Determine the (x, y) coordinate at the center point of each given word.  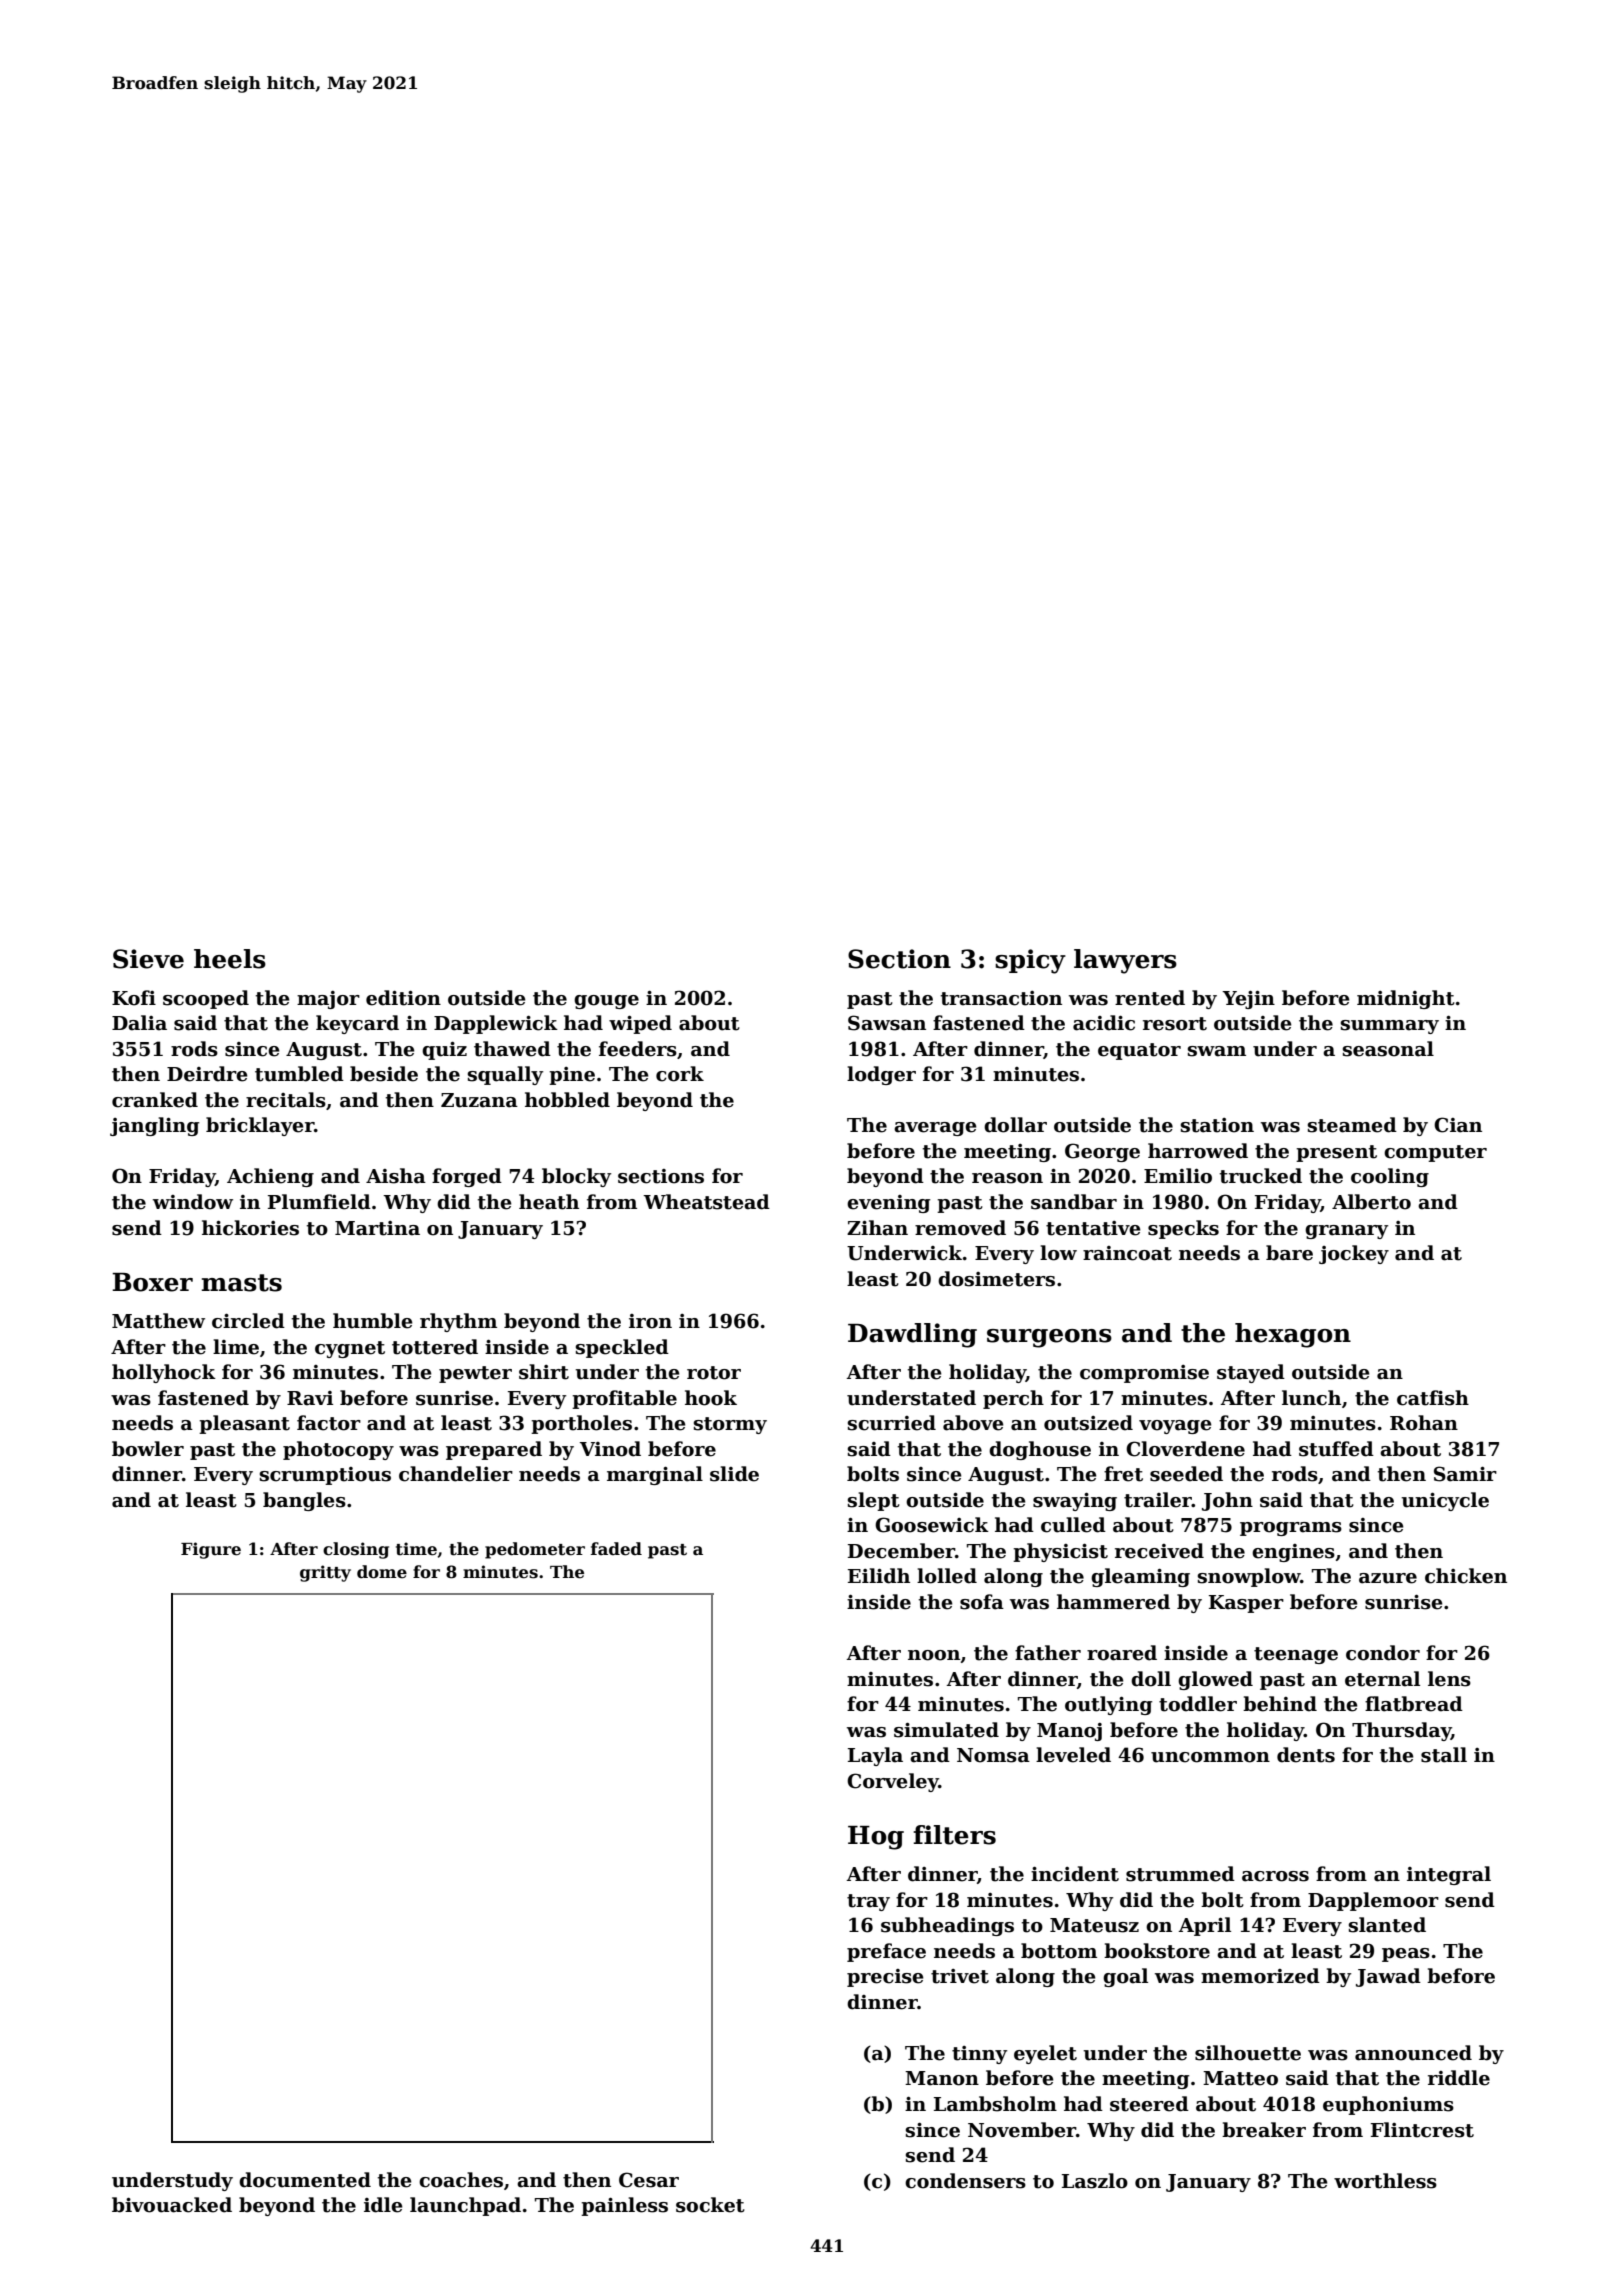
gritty (325, 1573)
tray (868, 1902)
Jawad (1388, 1977)
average (935, 1129)
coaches (461, 2180)
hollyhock (164, 1373)
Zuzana (479, 1100)
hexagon (1293, 1335)
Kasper (1246, 1604)
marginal (655, 1475)
